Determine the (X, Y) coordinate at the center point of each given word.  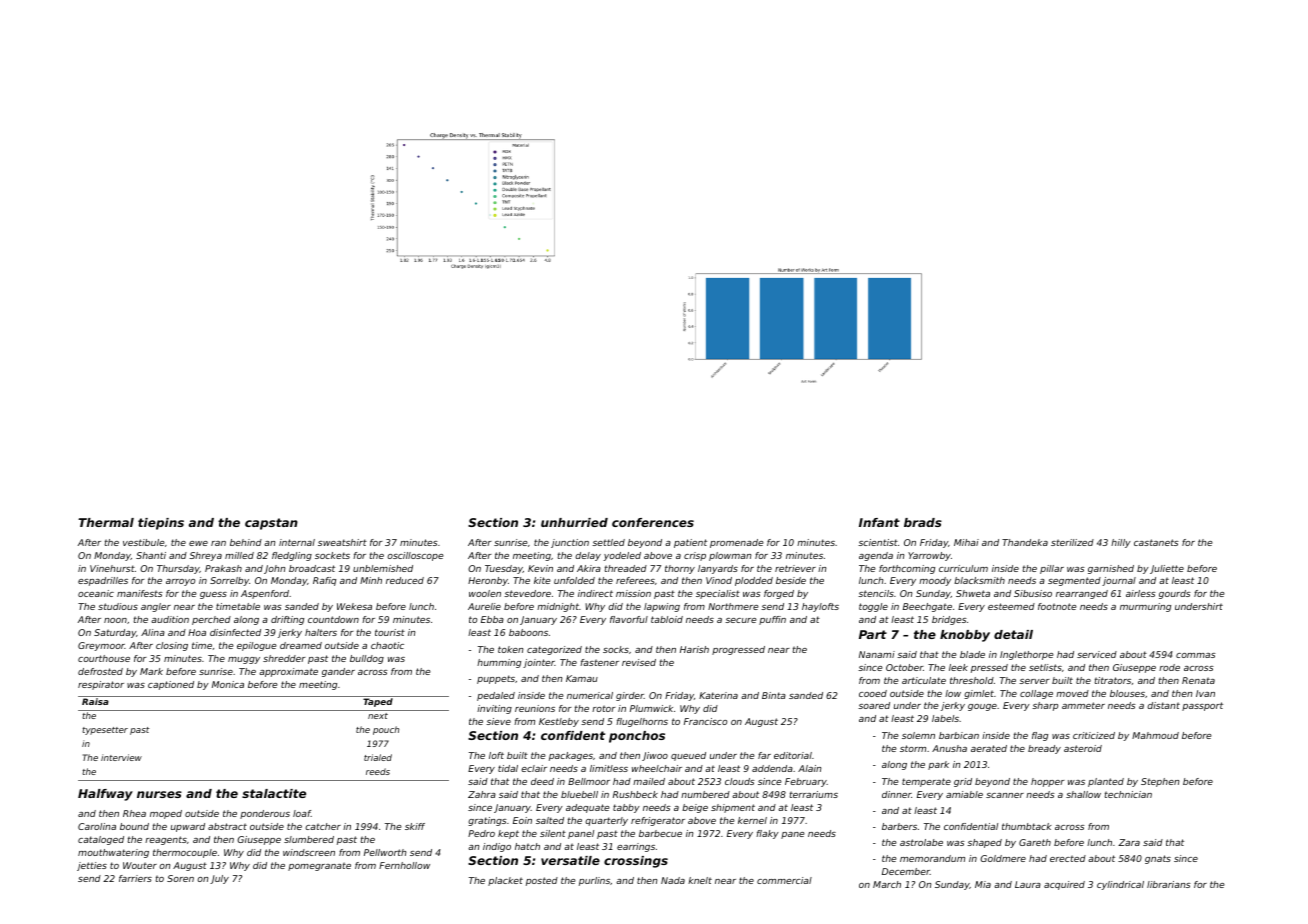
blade (972, 654)
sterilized (1072, 542)
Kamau (582, 678)
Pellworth (385, 852)
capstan (271, 524)
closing (172, 646)
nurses (159, 794)
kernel (752, 820)
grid (963, 782)
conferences (653, 522)
